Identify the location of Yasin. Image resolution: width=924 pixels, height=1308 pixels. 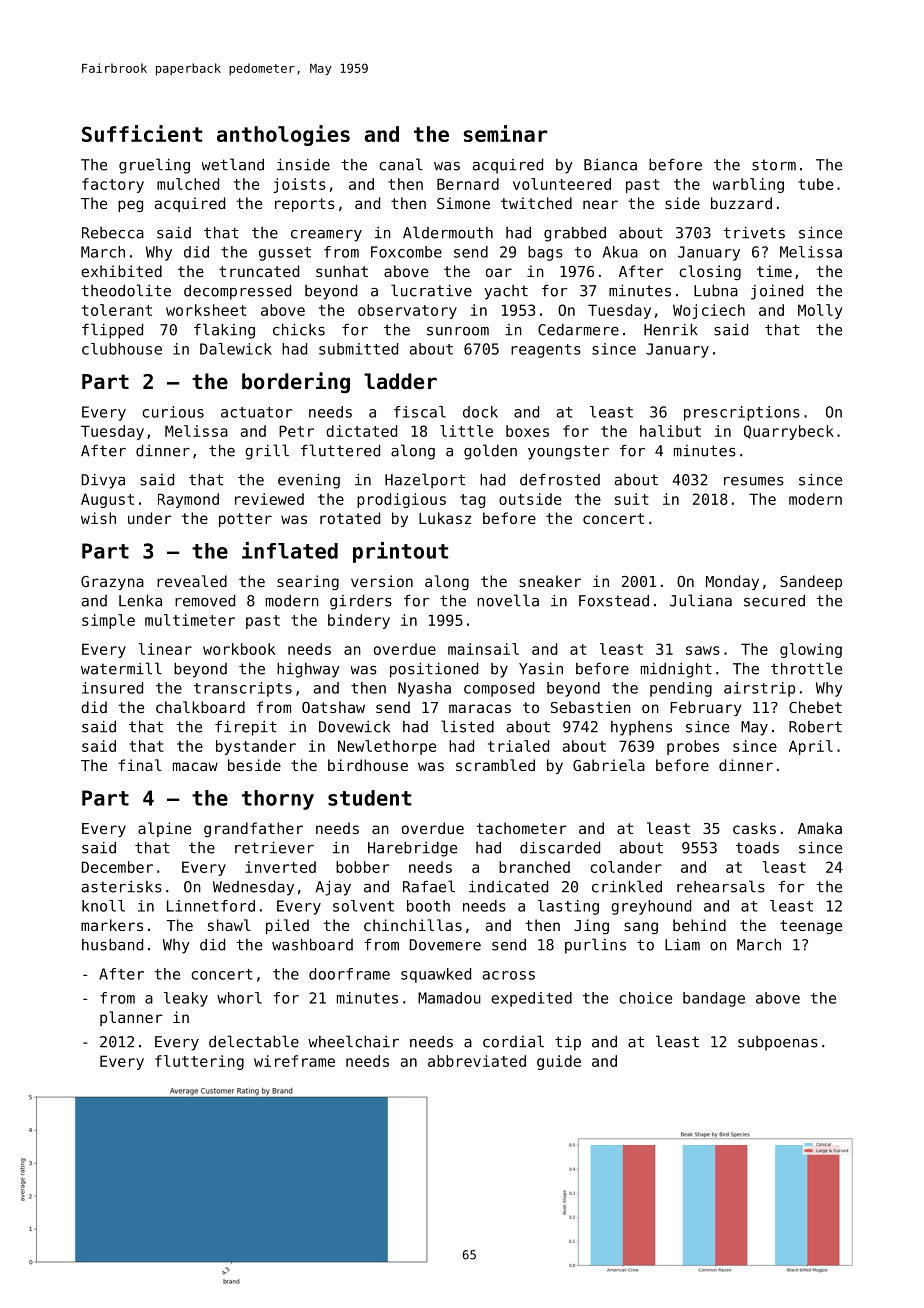
(541, 669).
